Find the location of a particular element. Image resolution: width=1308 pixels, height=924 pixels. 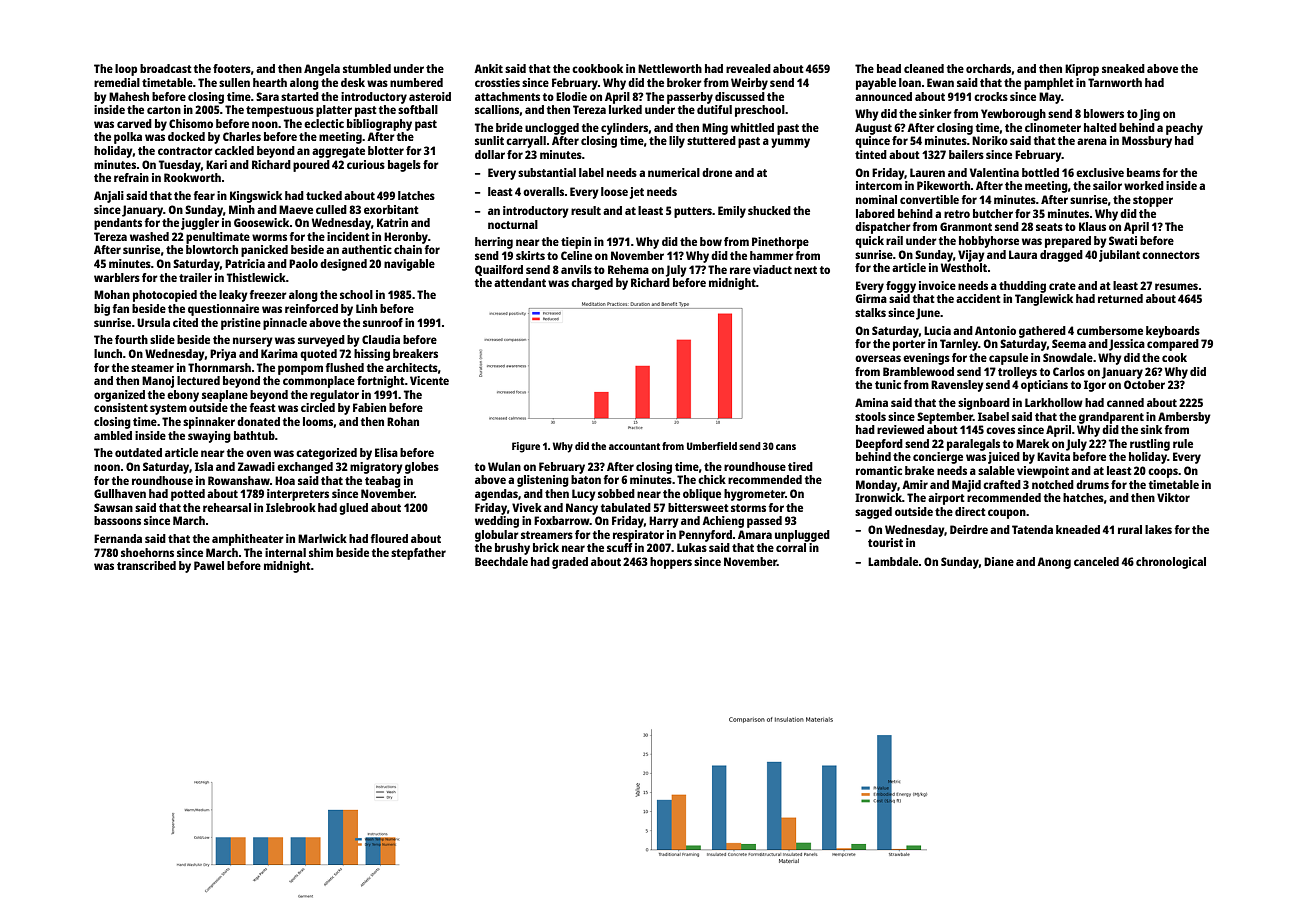

Pikeworth is located at coordinates (944, 185).
